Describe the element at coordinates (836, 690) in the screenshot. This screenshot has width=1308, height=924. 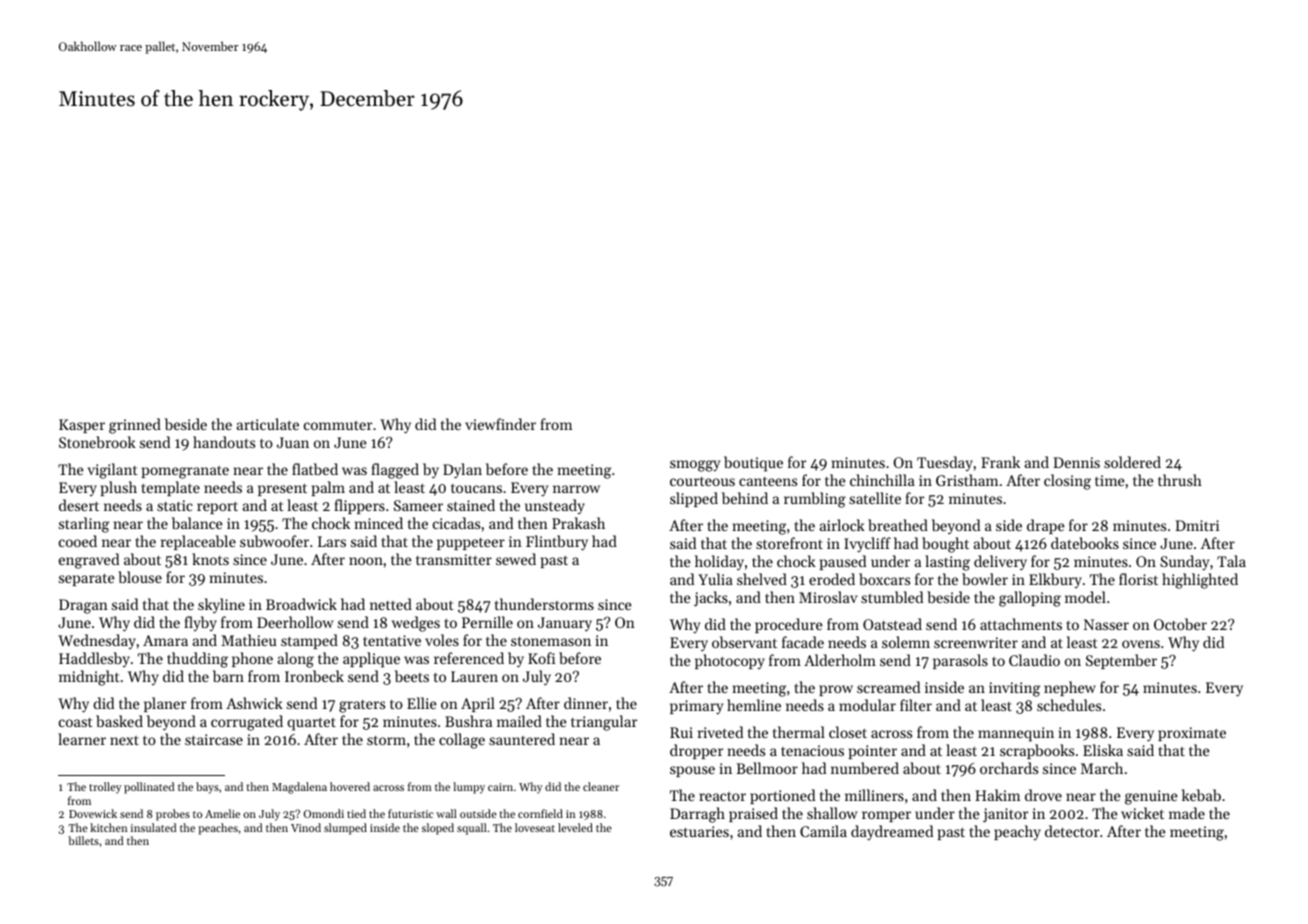
I see `prow` at that location.
